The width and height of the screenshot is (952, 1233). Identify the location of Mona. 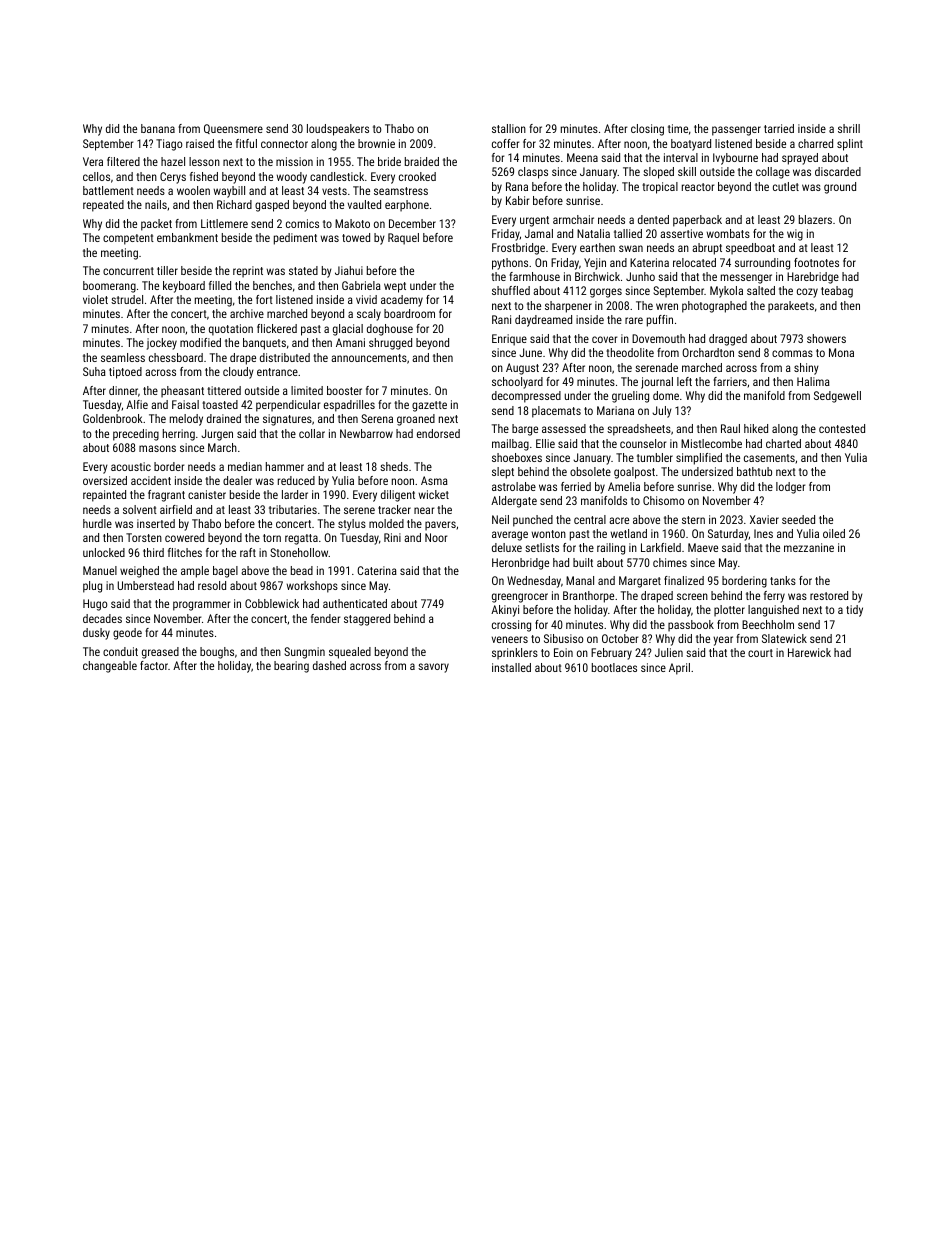
(841, 352).
